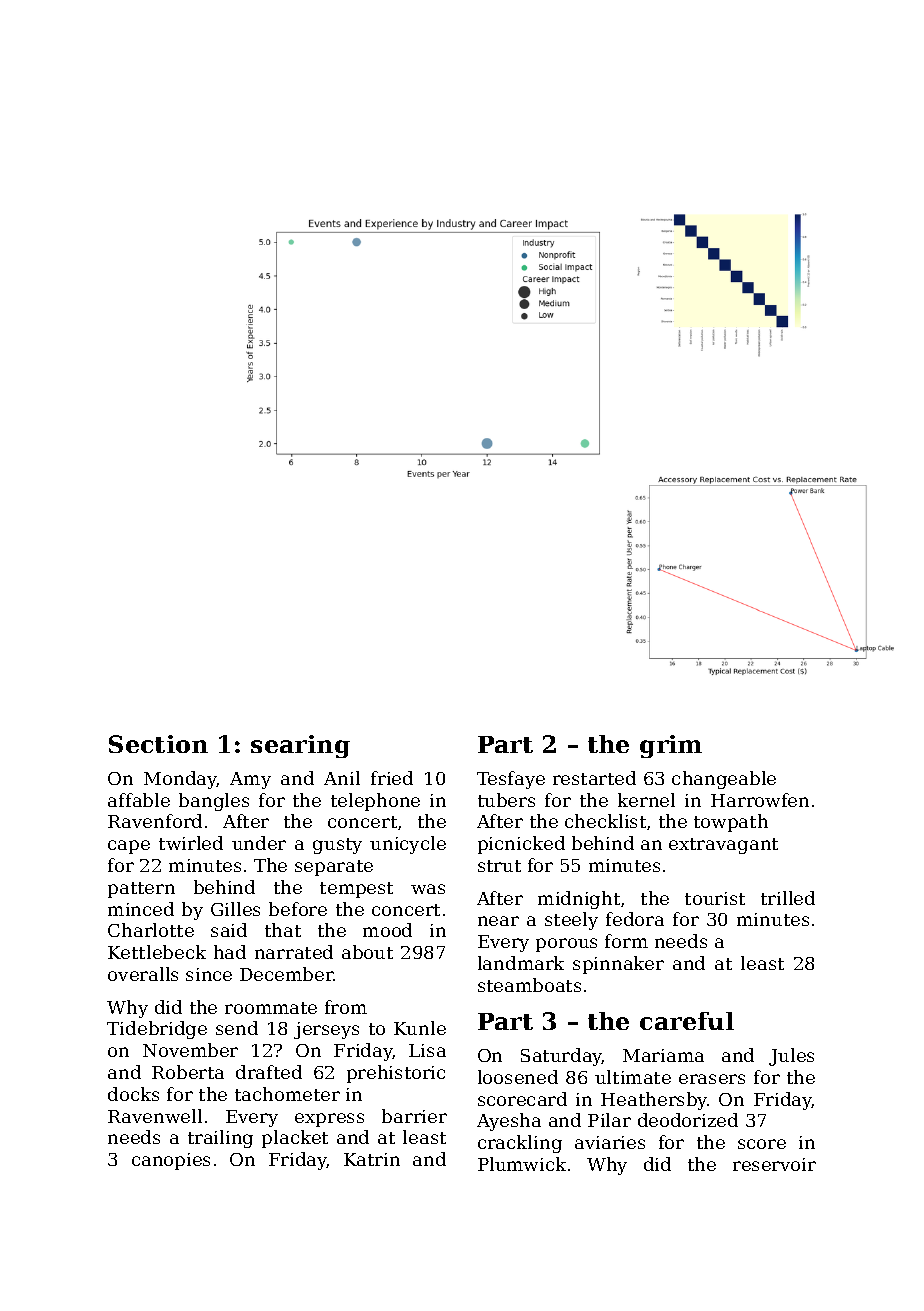 This document has width=924, height=1311. I want to click on changeable, so click(724, 780).
